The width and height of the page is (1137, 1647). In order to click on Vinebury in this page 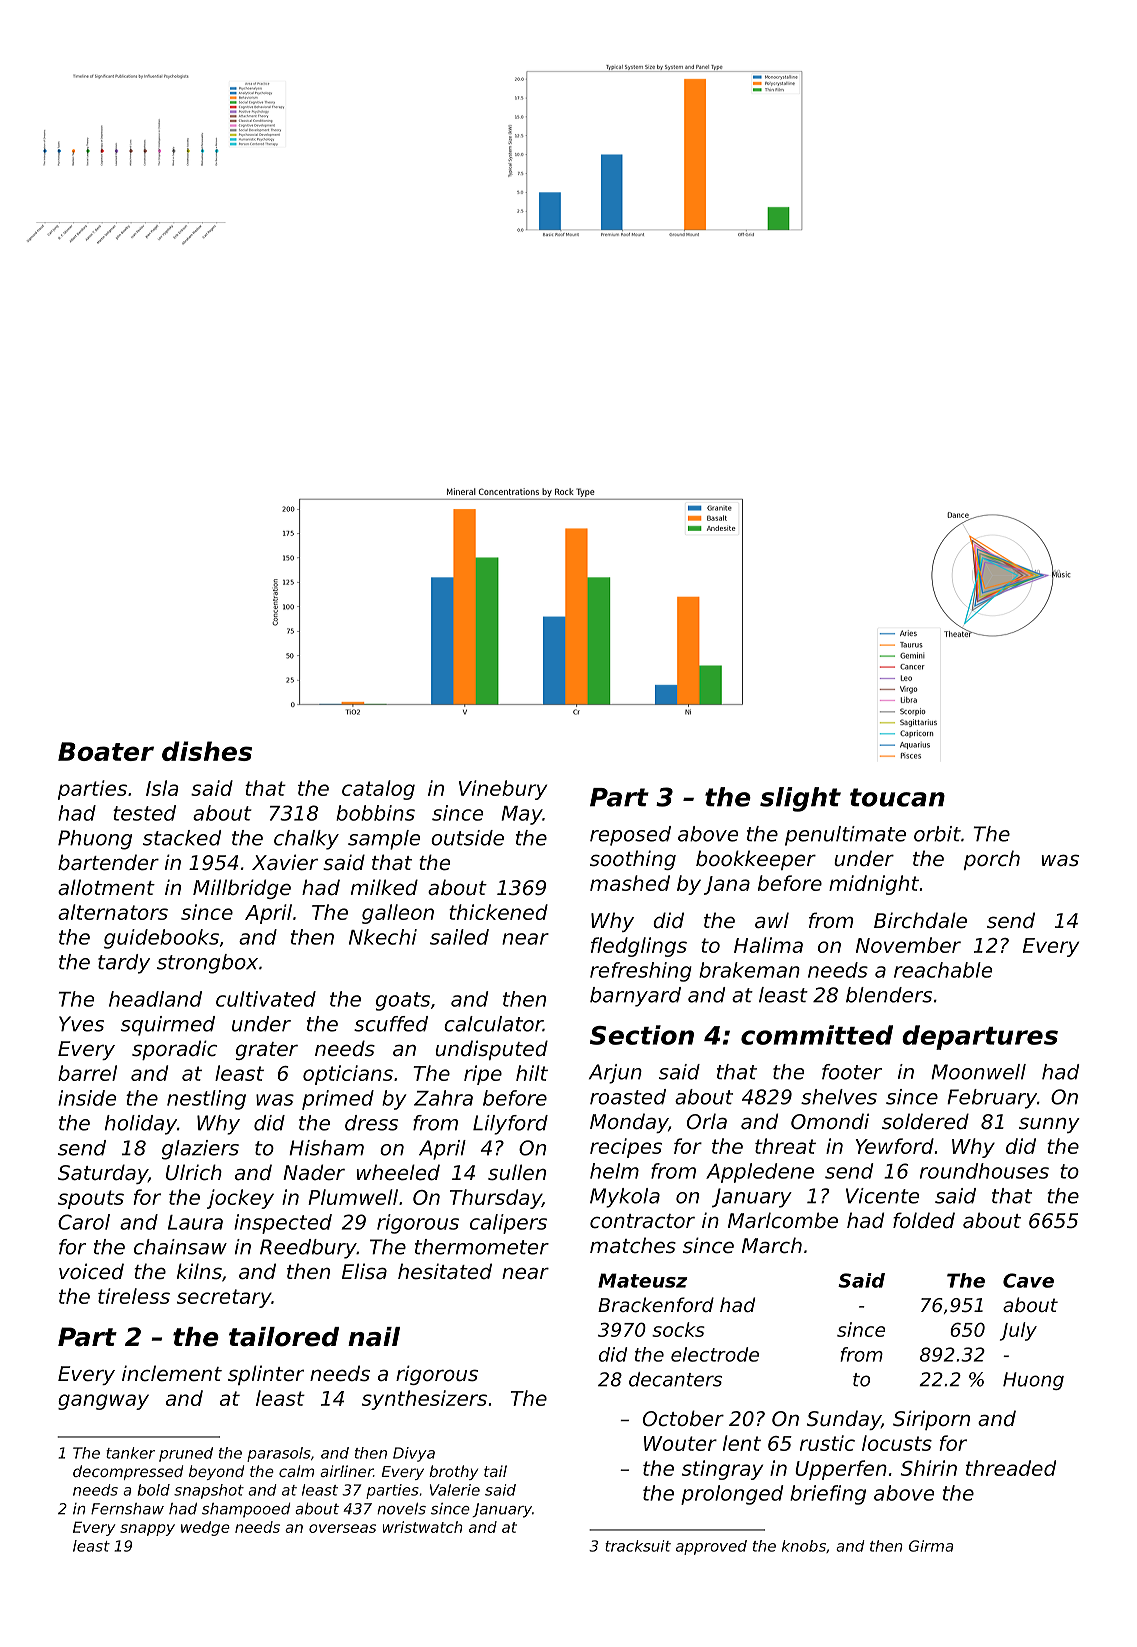, I will do `click(503, 790)`.
